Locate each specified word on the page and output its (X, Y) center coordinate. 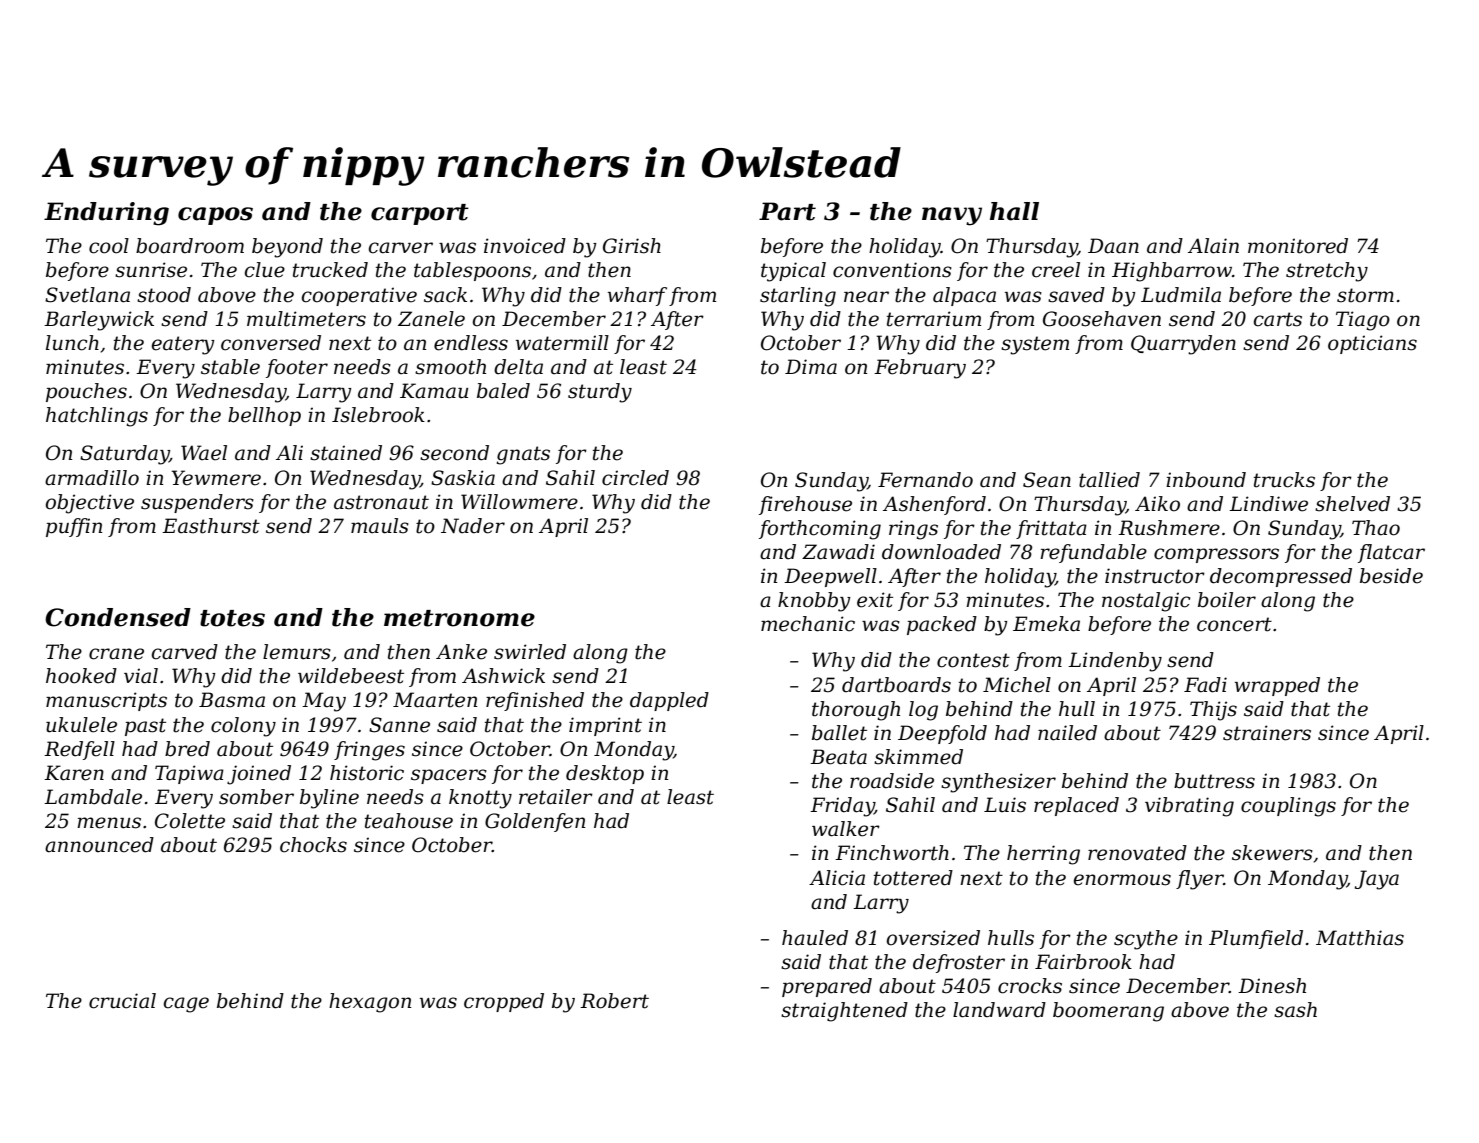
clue (265, 270)
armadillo (92, 478)
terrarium (934, 319)
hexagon (370, 1003)
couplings (1288, 807)
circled (635, 478)
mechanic (808, 624)
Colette (190, 821)
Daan (1113, 246)
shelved (1352, 504)
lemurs (297, 652)
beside (1391, 576)
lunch (72, 343)
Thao (1376, 528)
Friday (842, 807)
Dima (811, 367)
